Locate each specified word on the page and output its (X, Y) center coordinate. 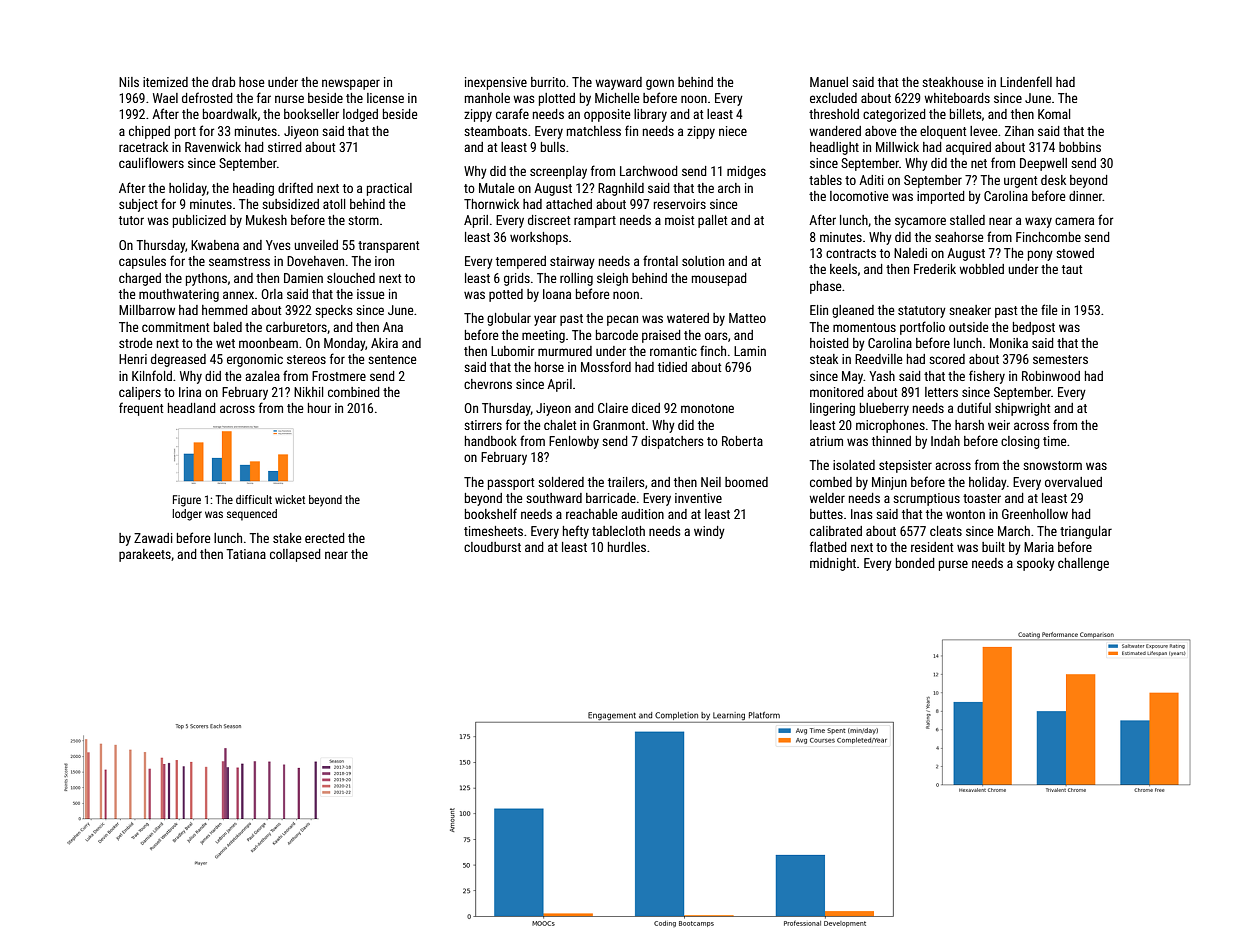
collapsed (295, 555)
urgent (1020, 182)
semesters (1060, 359)
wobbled (981, 269)
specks (333, 311)
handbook (491, 441)
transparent (388, 247)
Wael (165, 98)
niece (733, 131)
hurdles (627, 547)
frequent (141, 409)
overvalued (1073, 482)
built (993, 547)
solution (703, 261)
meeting (543, 336)
